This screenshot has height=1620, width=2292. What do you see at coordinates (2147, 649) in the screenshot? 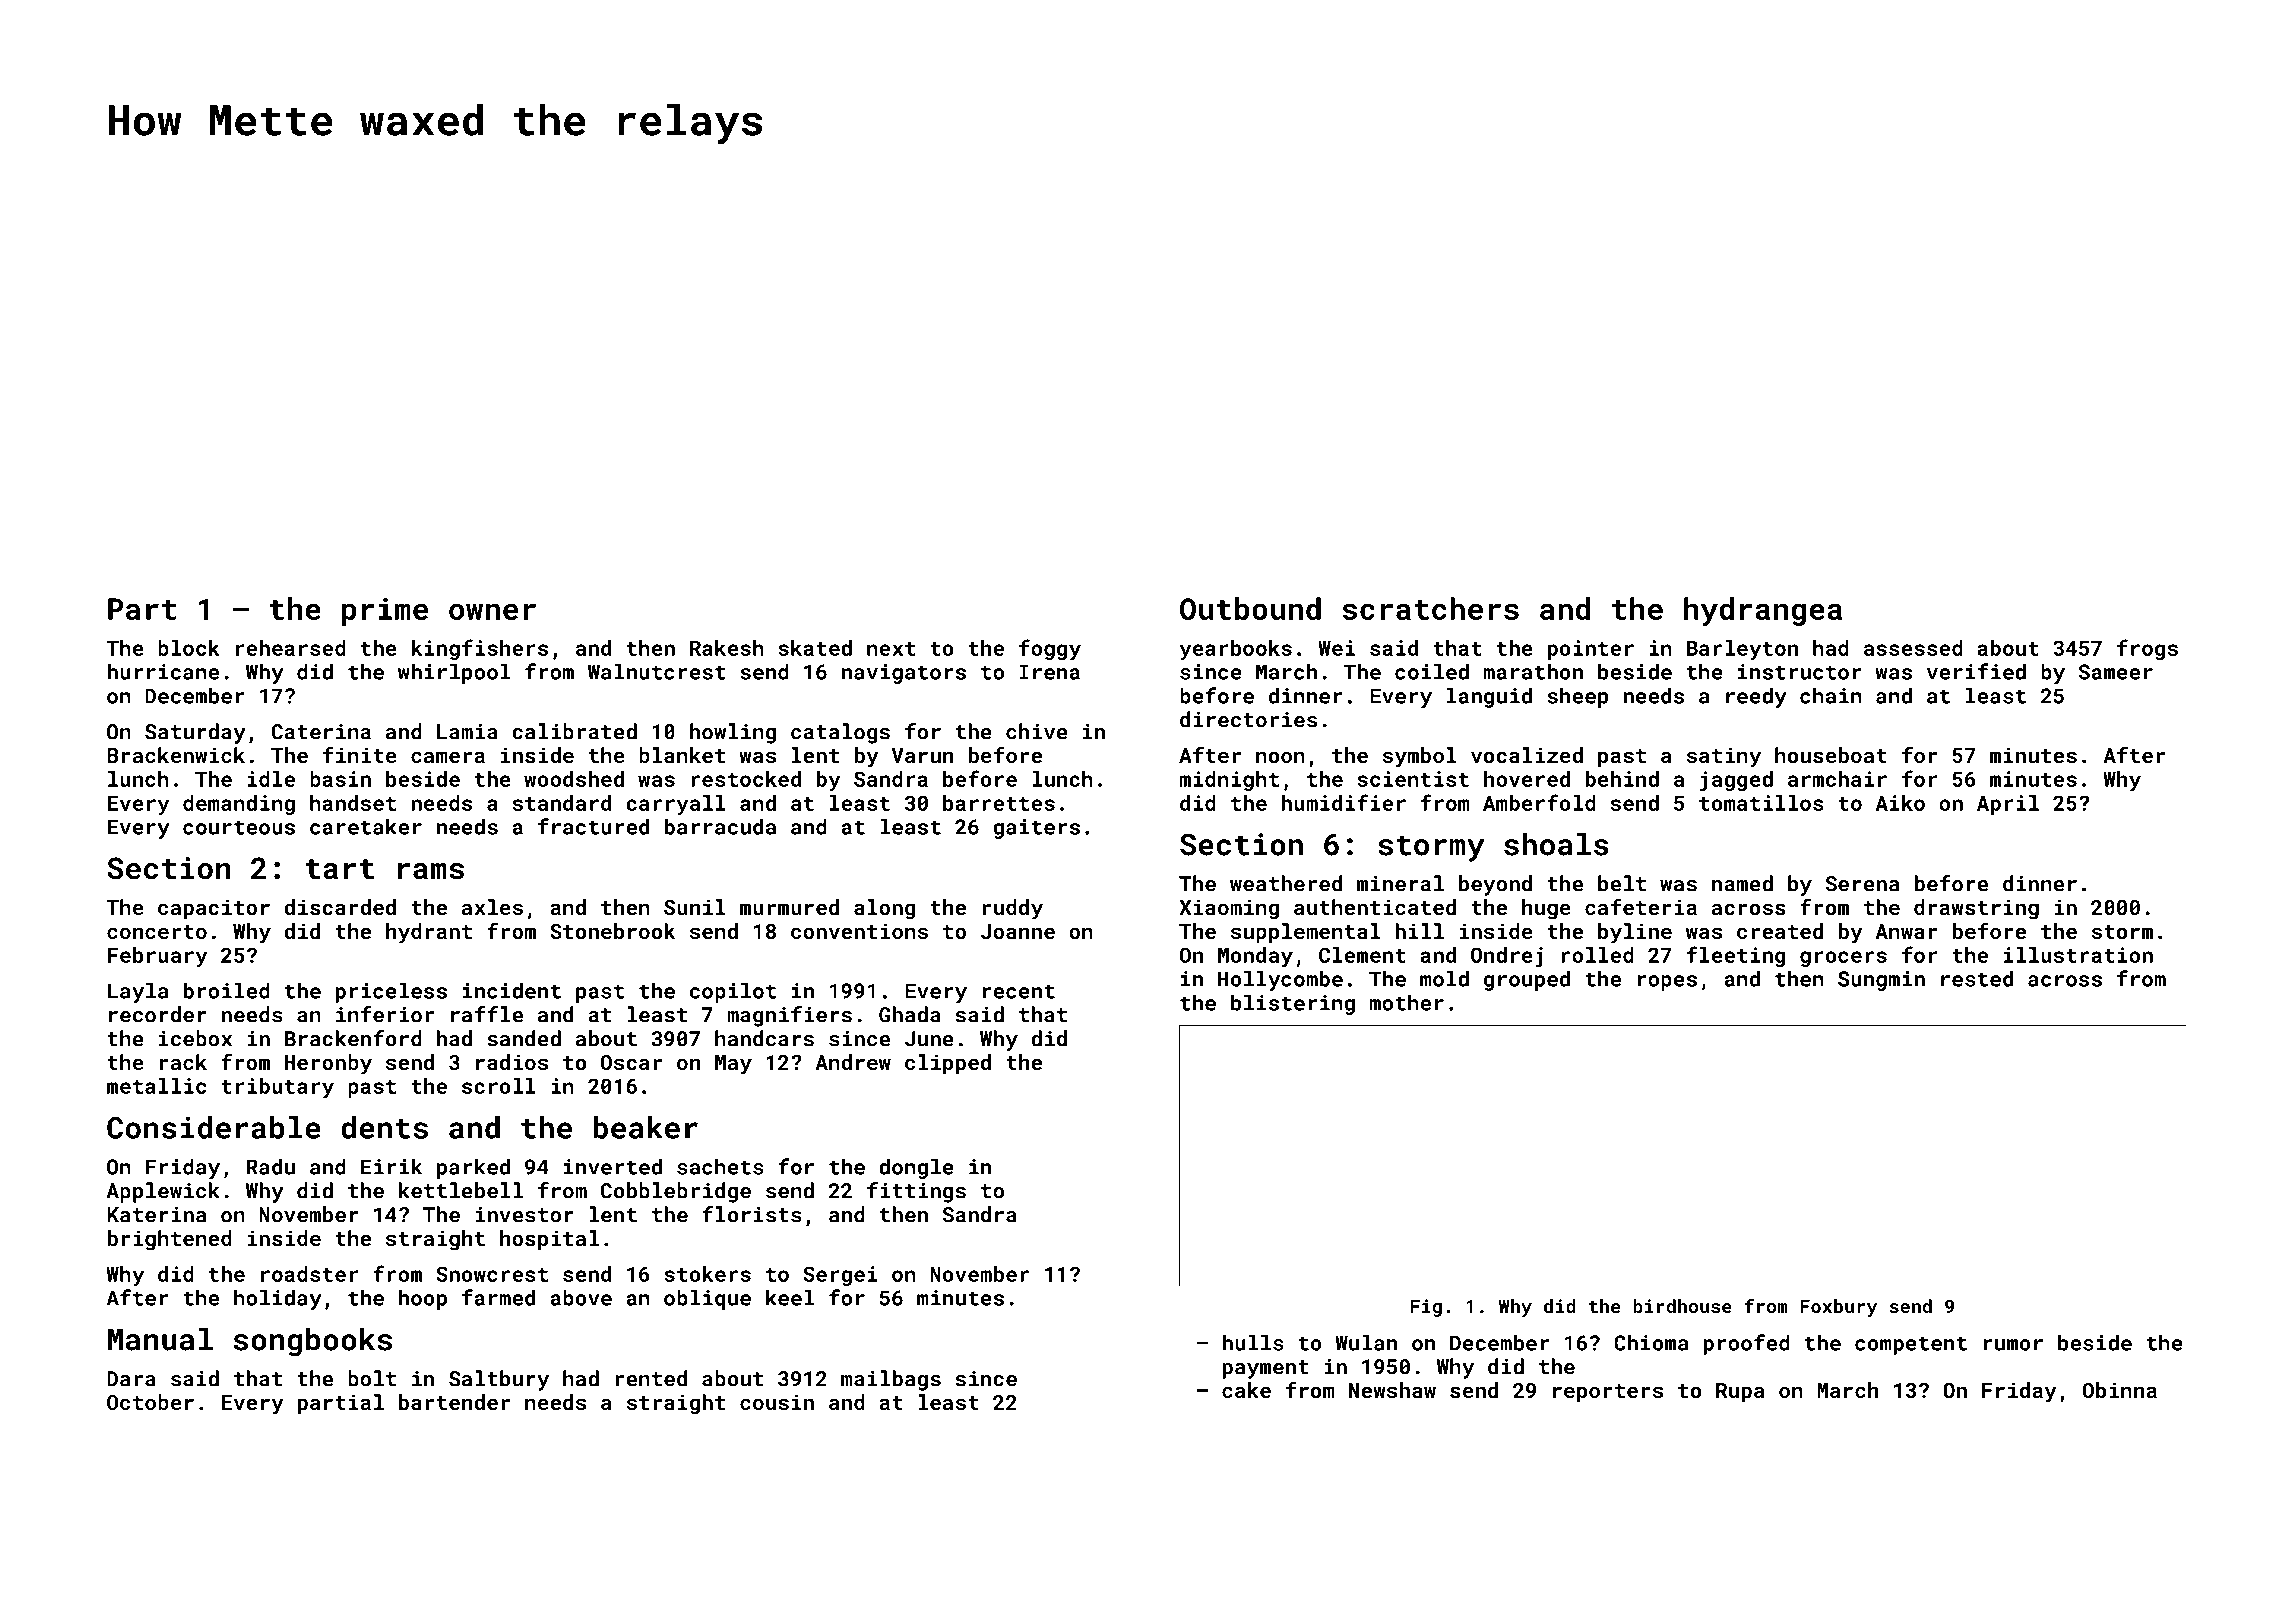
I see `frogs` at bounding box center [2147, 649].
